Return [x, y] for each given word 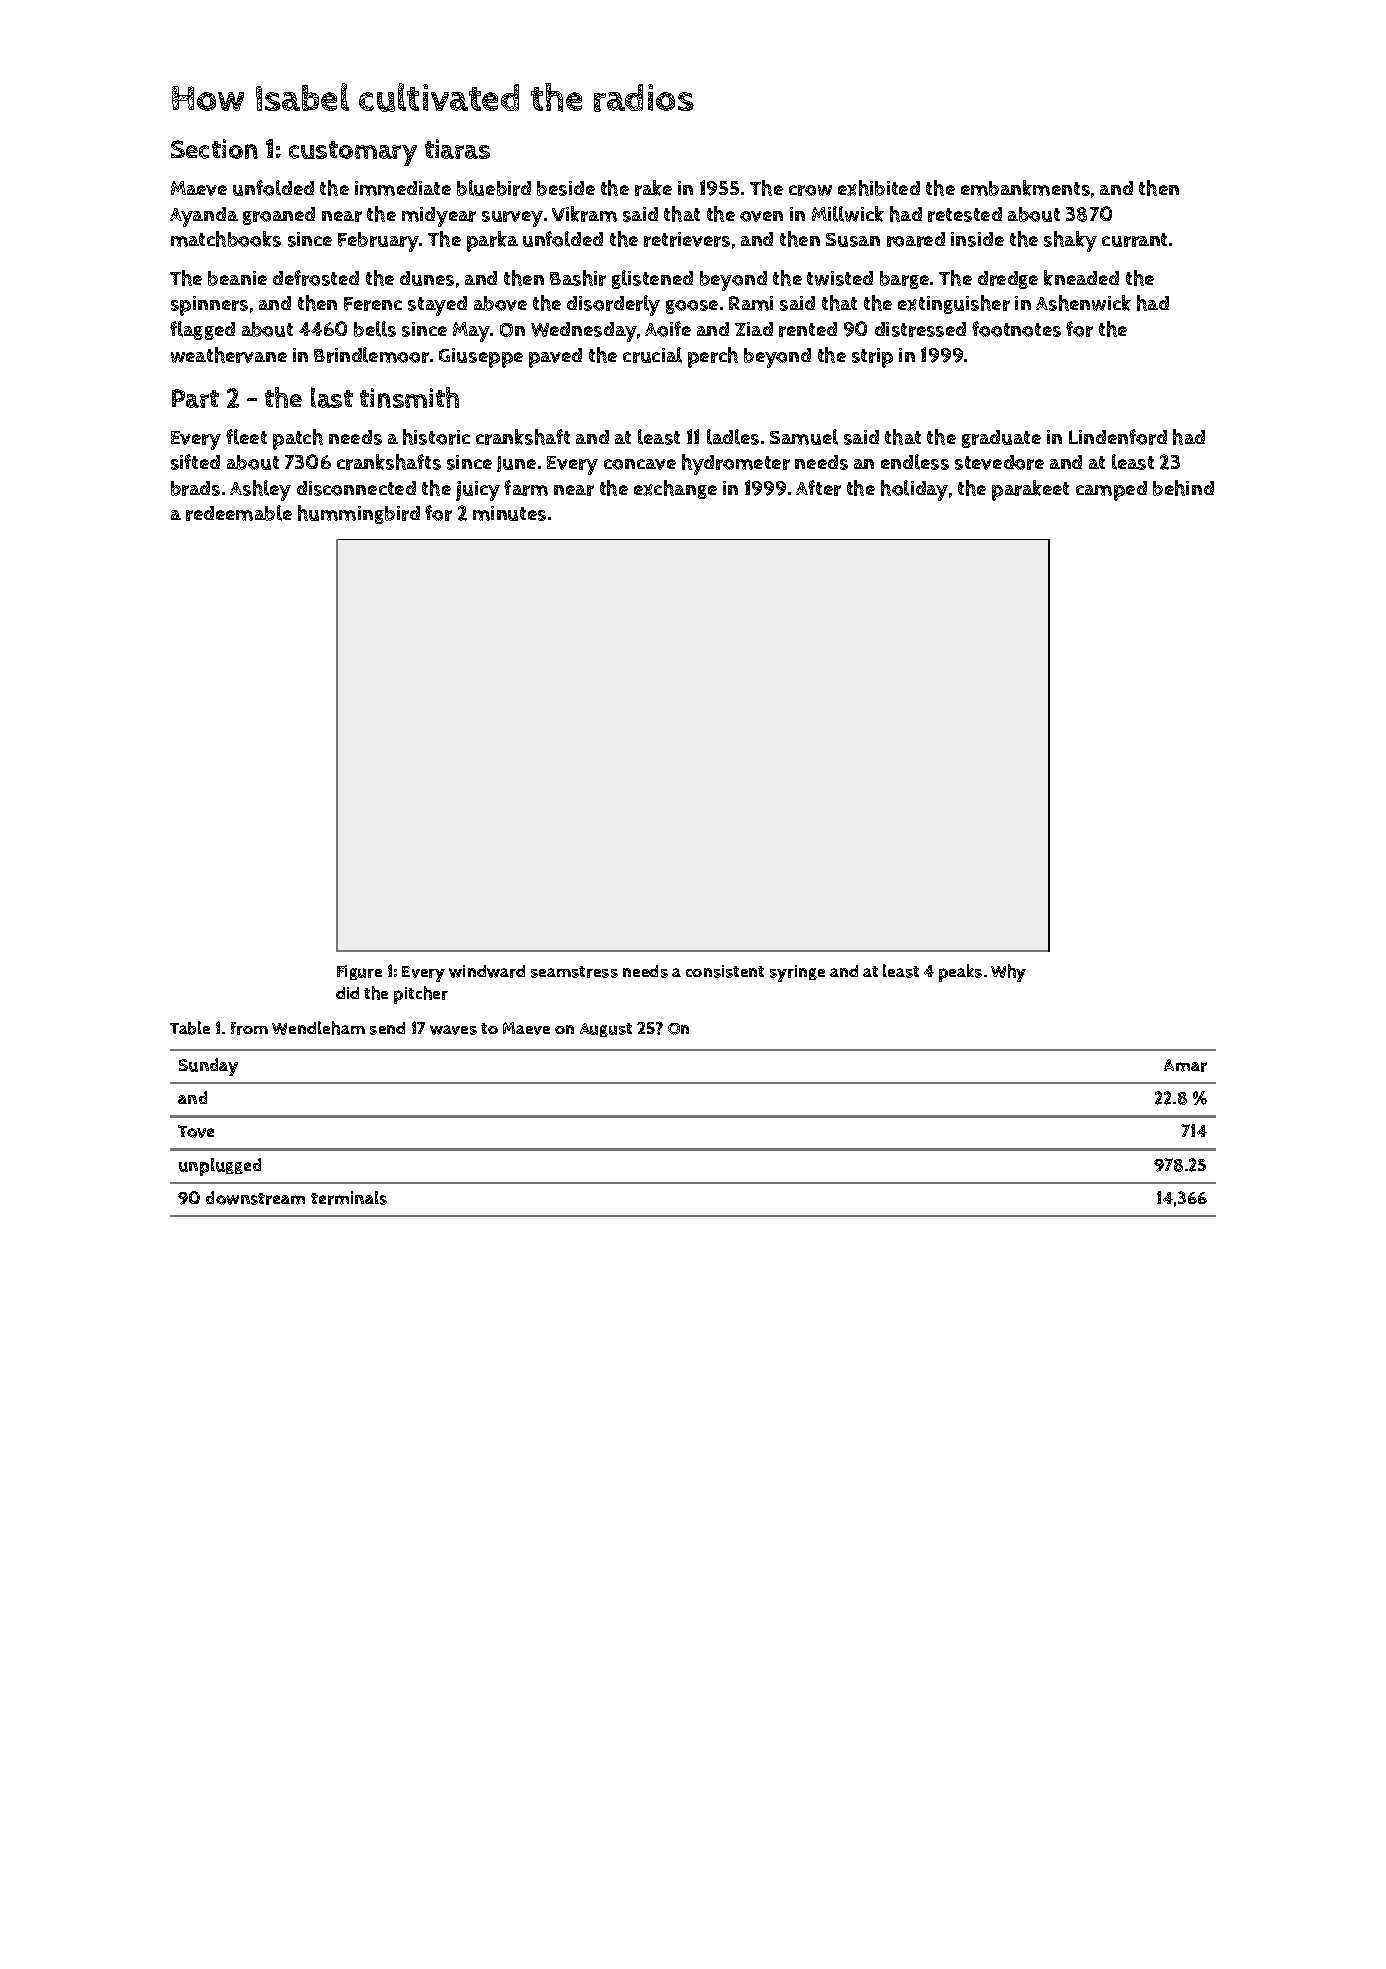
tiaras [457, 149]
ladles [733, 437]
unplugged [220, 1167]
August [606, 1030]
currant [1134, 240]
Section [214, 149]
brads [195, 488]
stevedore [999, 462]
